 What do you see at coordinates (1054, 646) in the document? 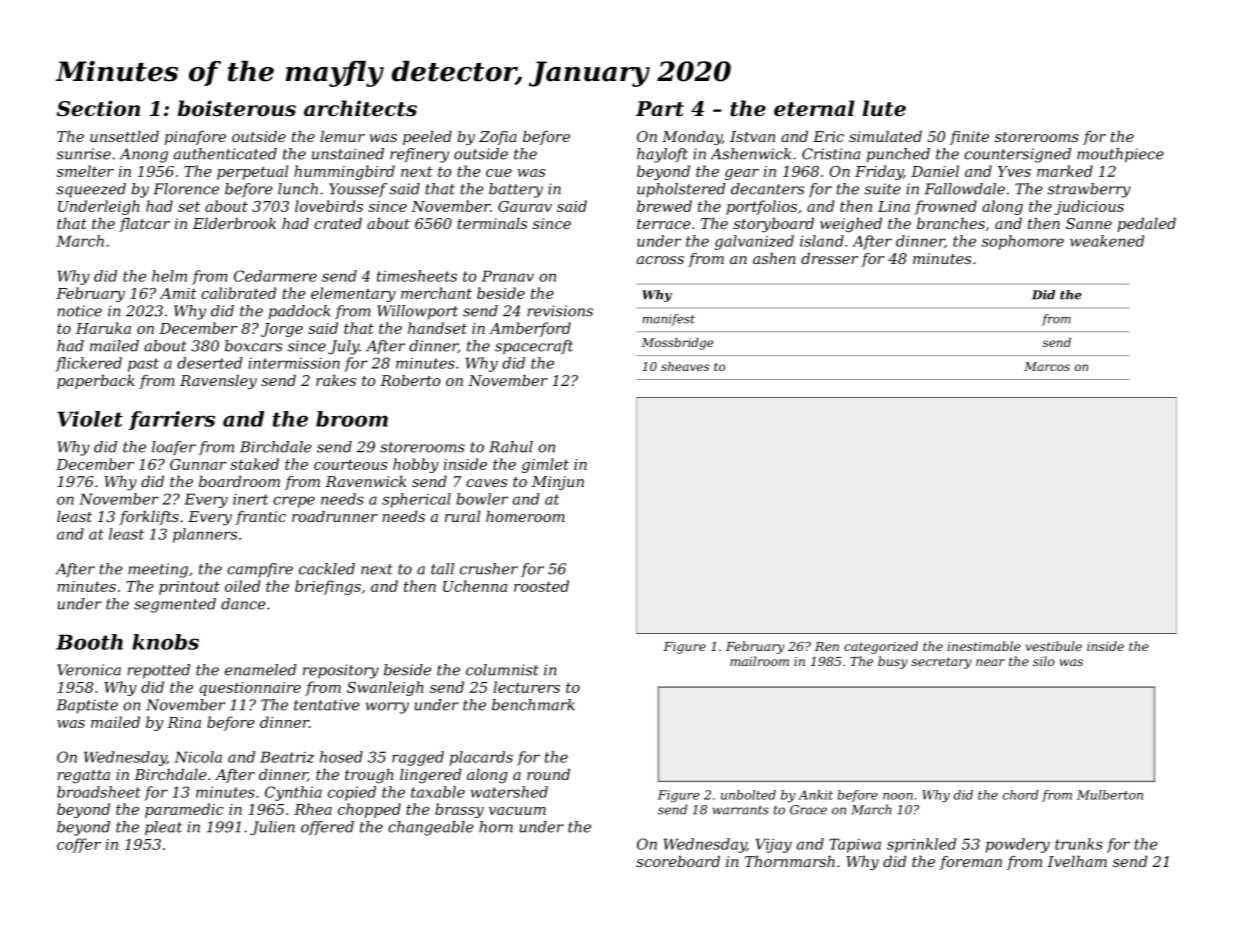
I see `vestibule` at bounding box center [1054, 646].
